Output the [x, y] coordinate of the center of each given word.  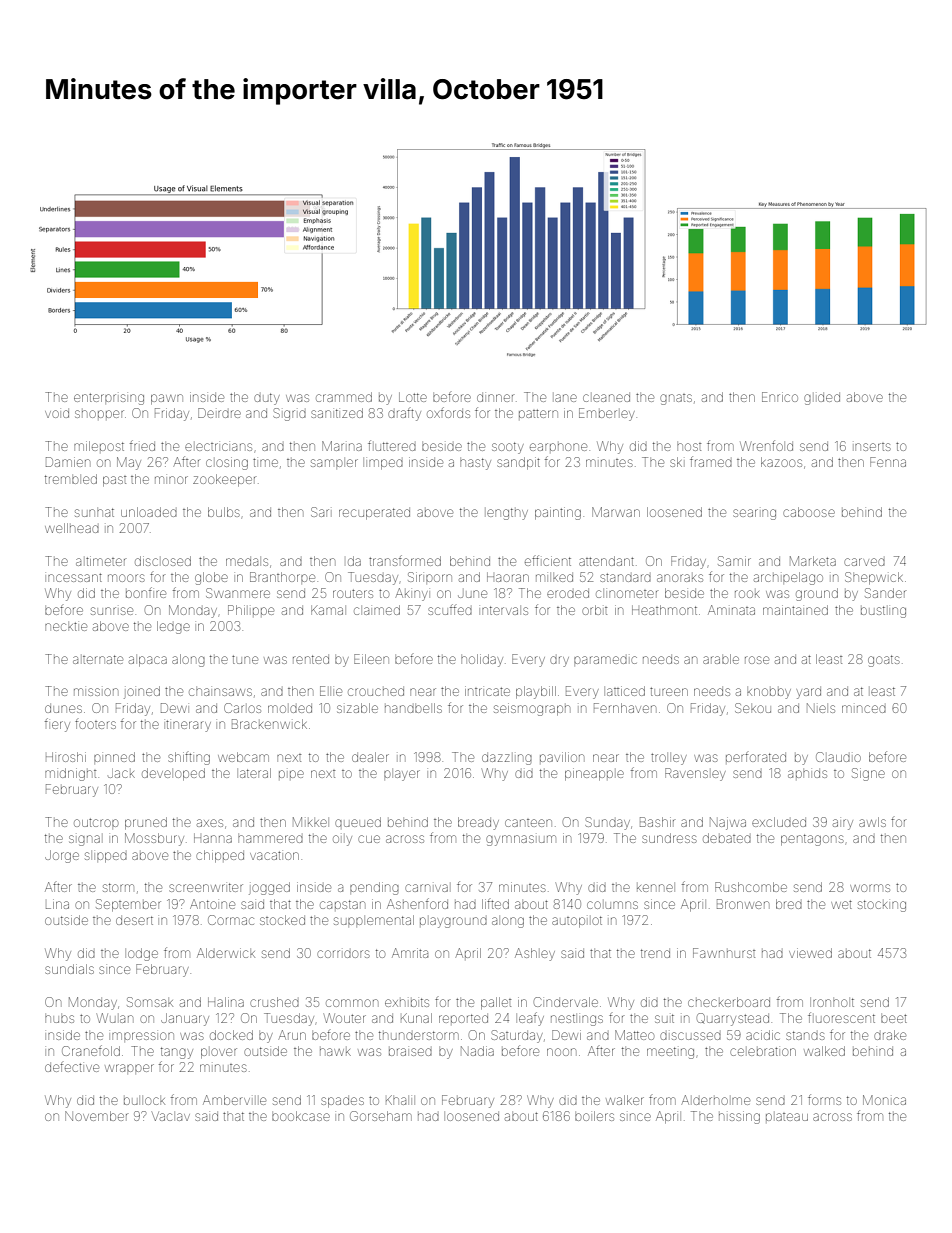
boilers [594, 1116]
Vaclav [171, 1116]
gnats [676, 399]
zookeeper [224, 480]
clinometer [627, 594]
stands [805, 1035]
